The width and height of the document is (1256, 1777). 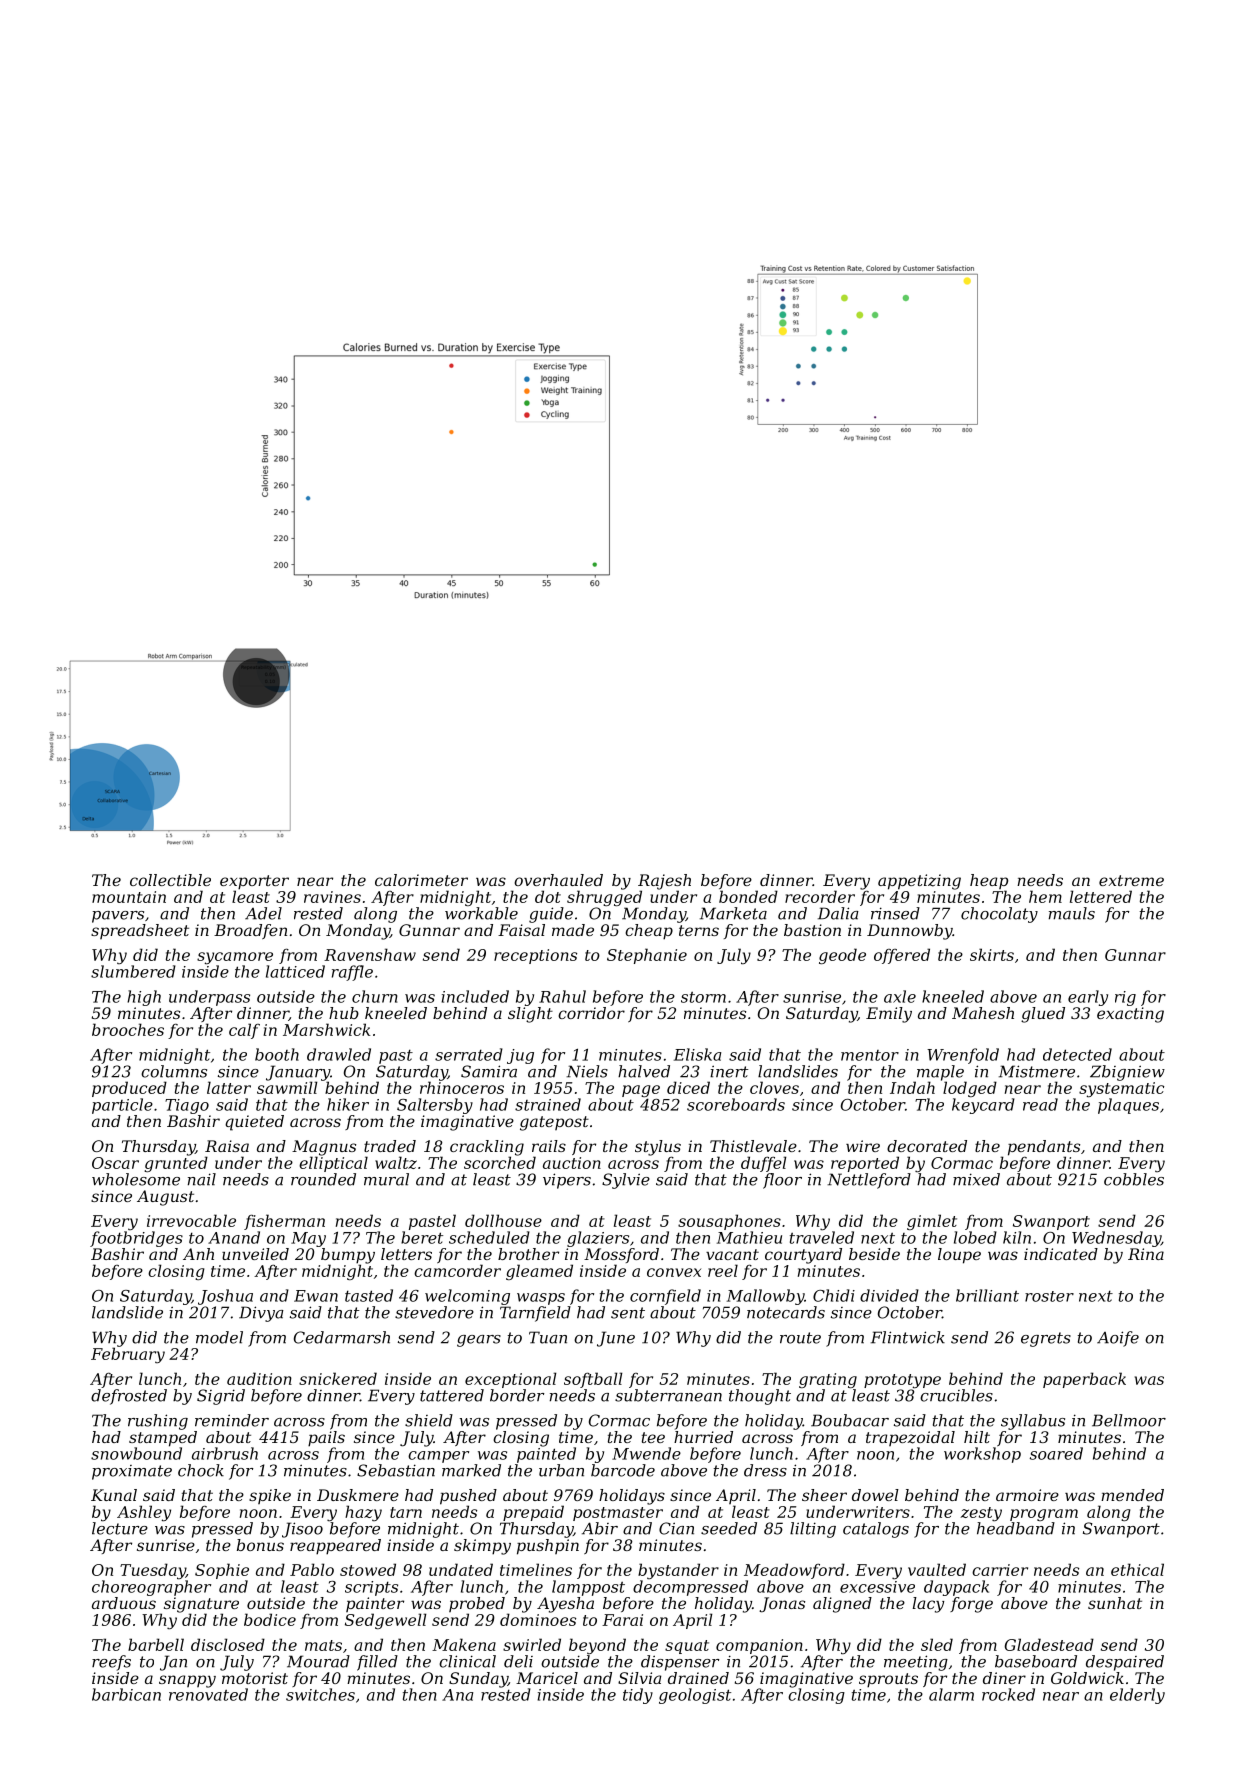 What do you see at coordinates (1000, 1570) in the document?
I see `carrier` at bounding box center [1000, 1570].
